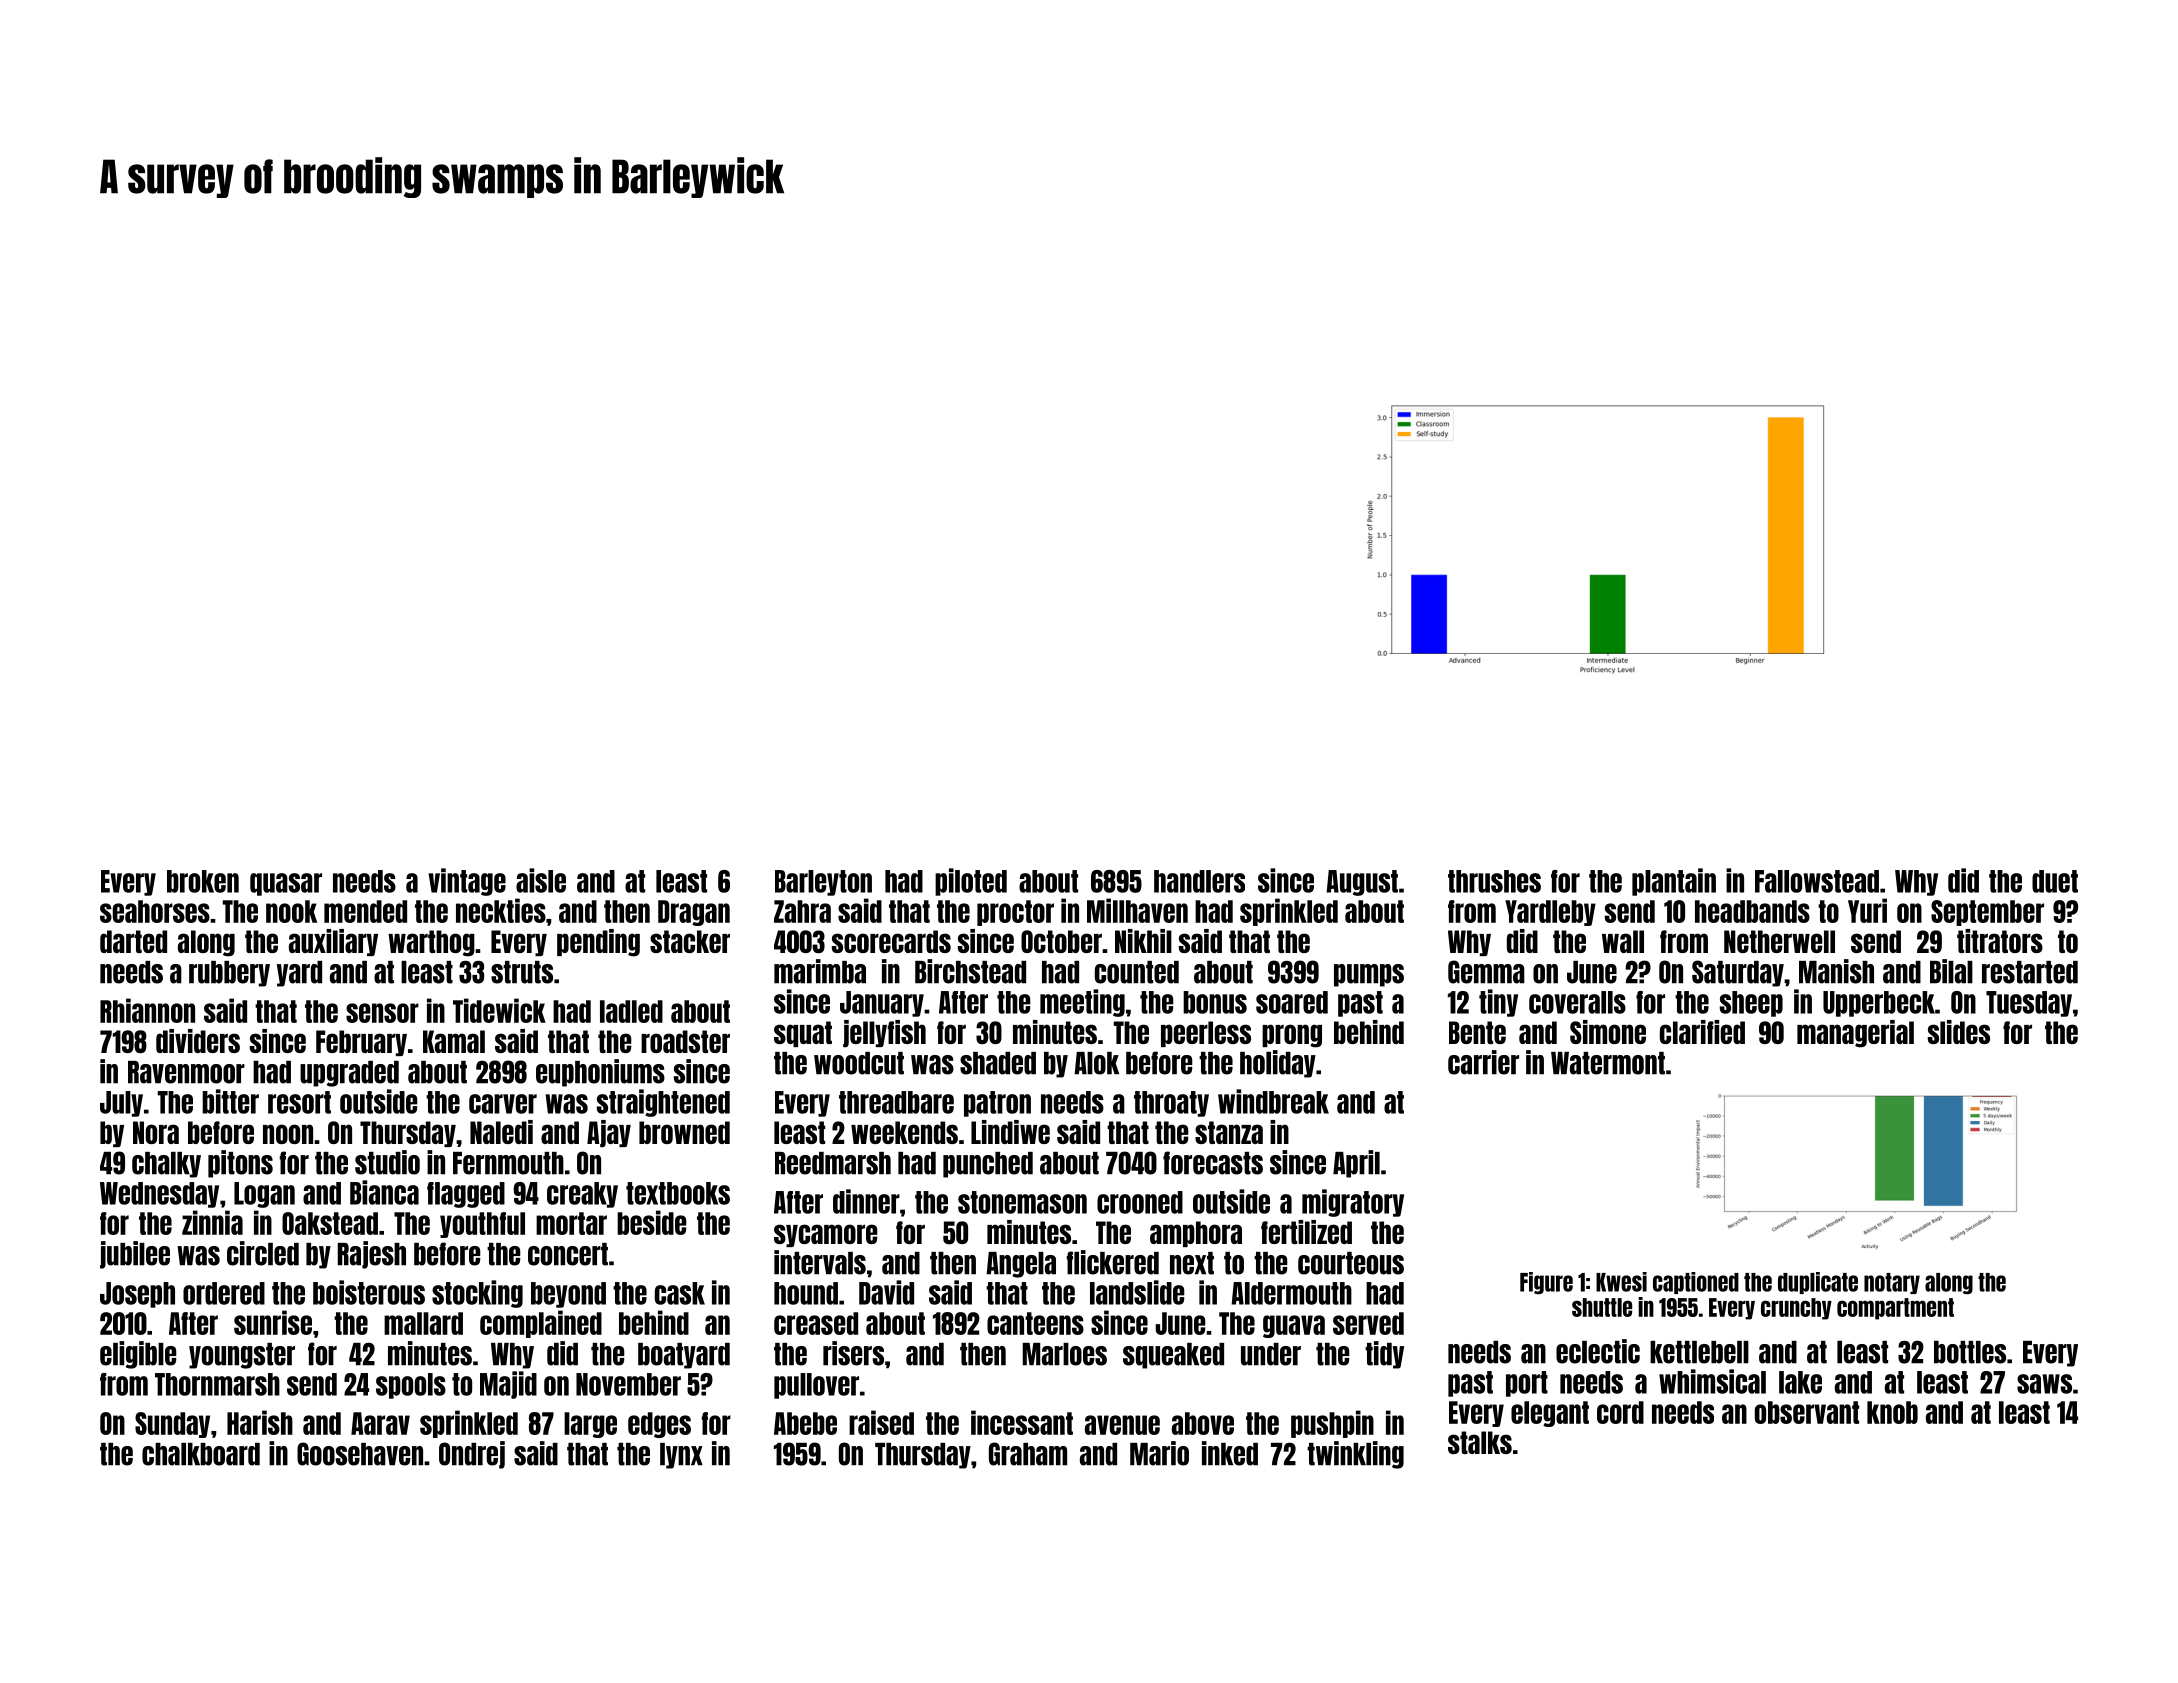 The image size is (2178, 1683). Describe the element at coordinates (681, 1456) in the page. I see `lynx` at that location.
